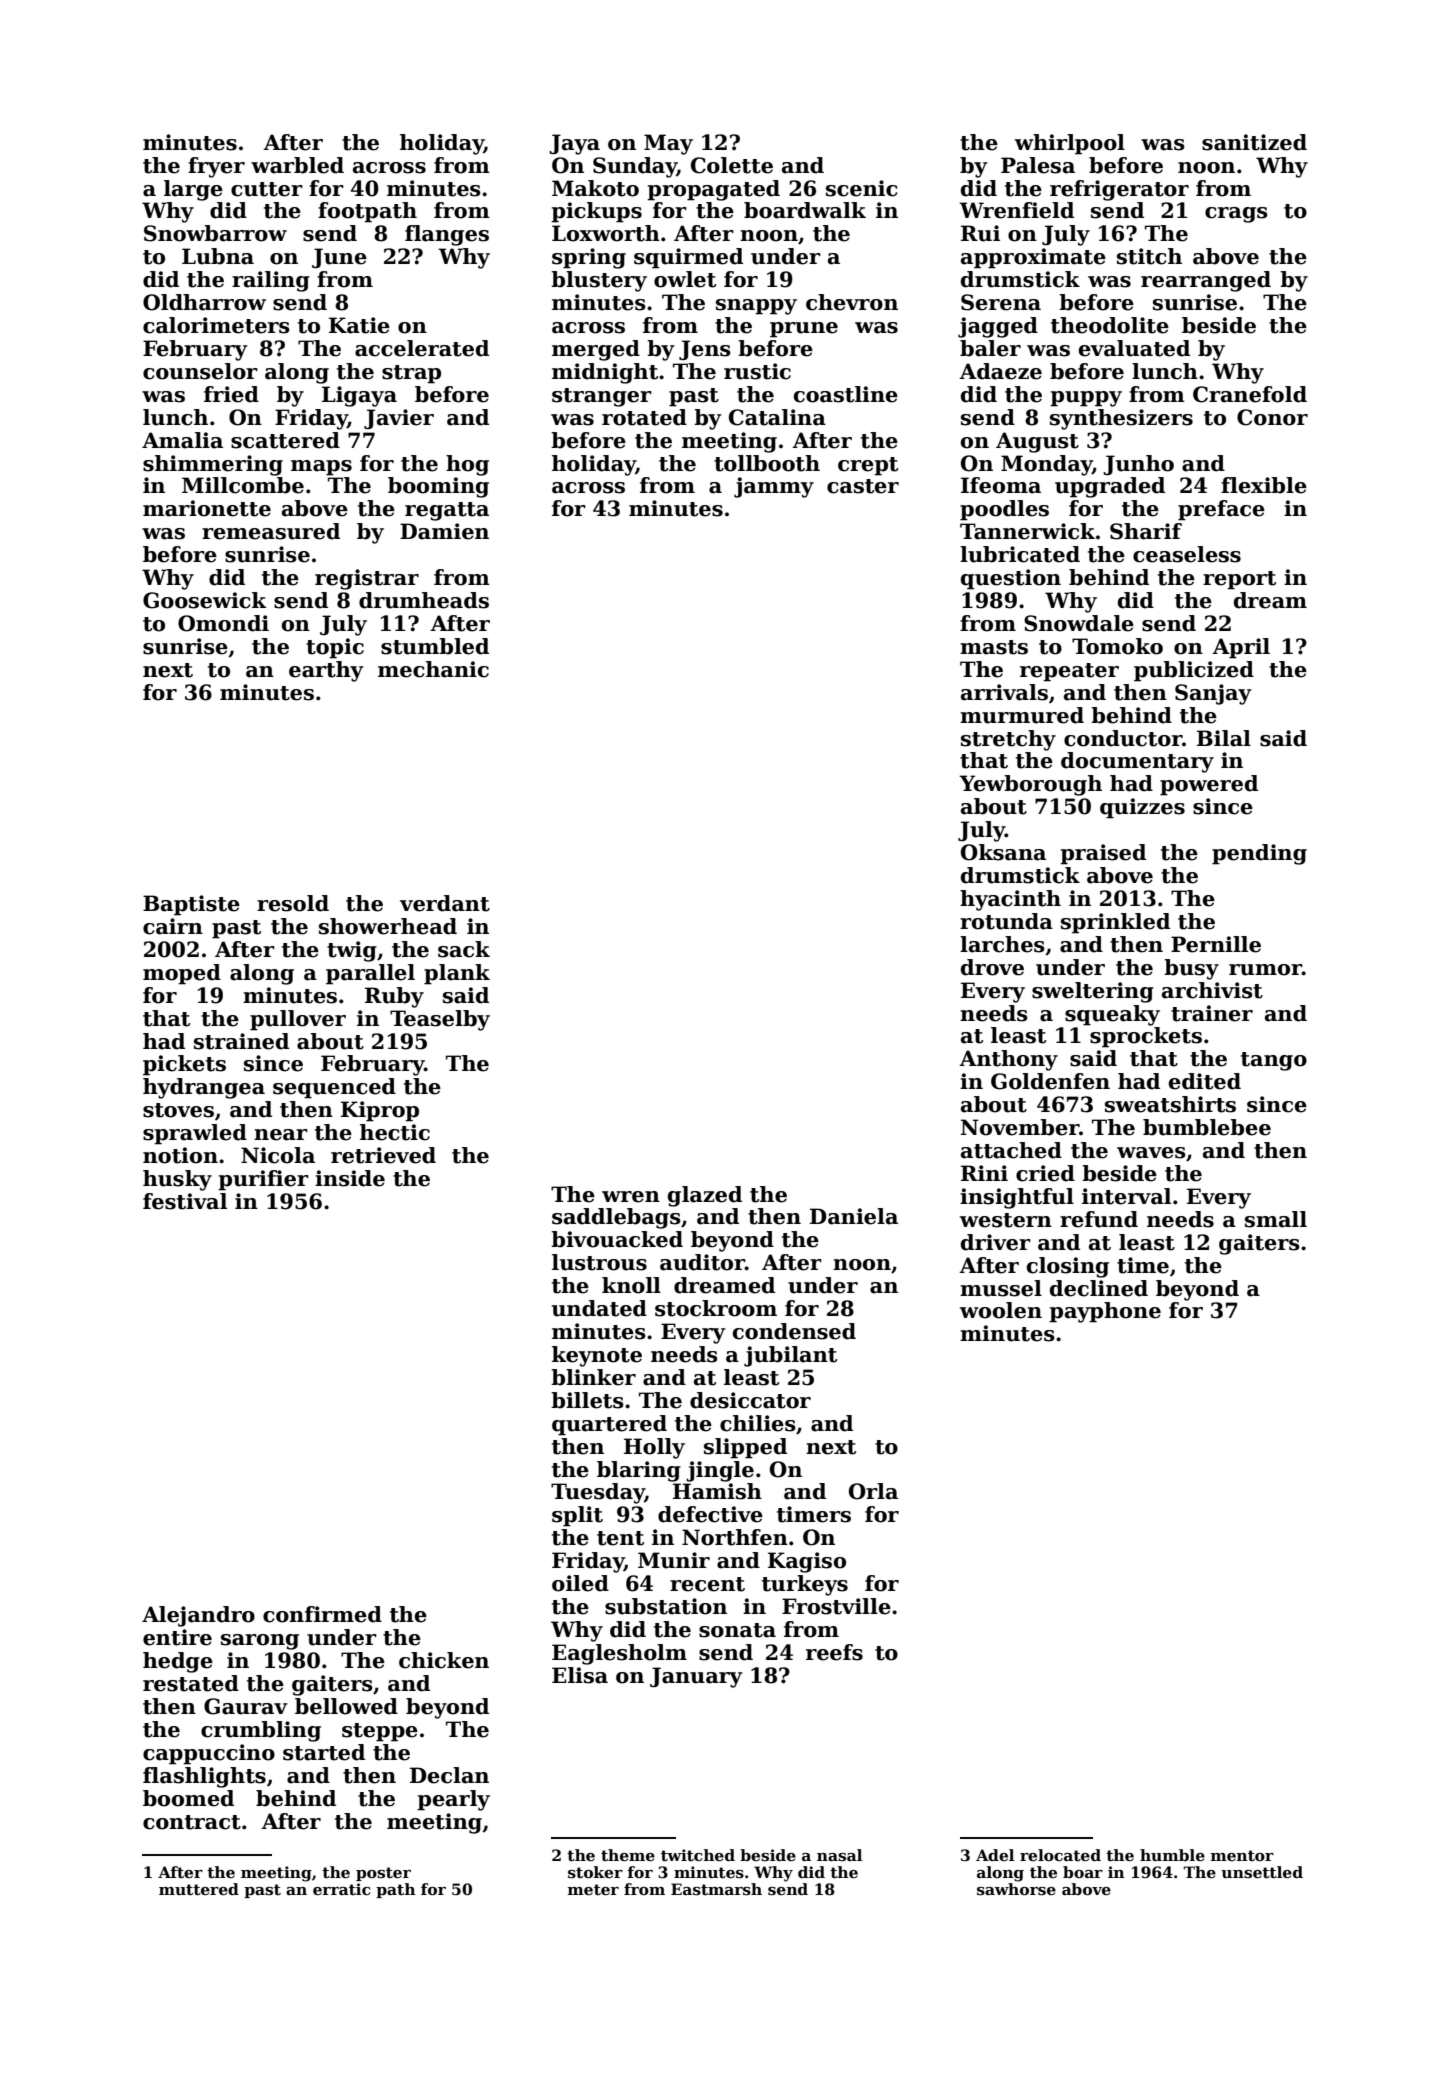 The height and width of the screenshot is (2100, 1450). I want to click on Oldharrow, so click(204, 302).
